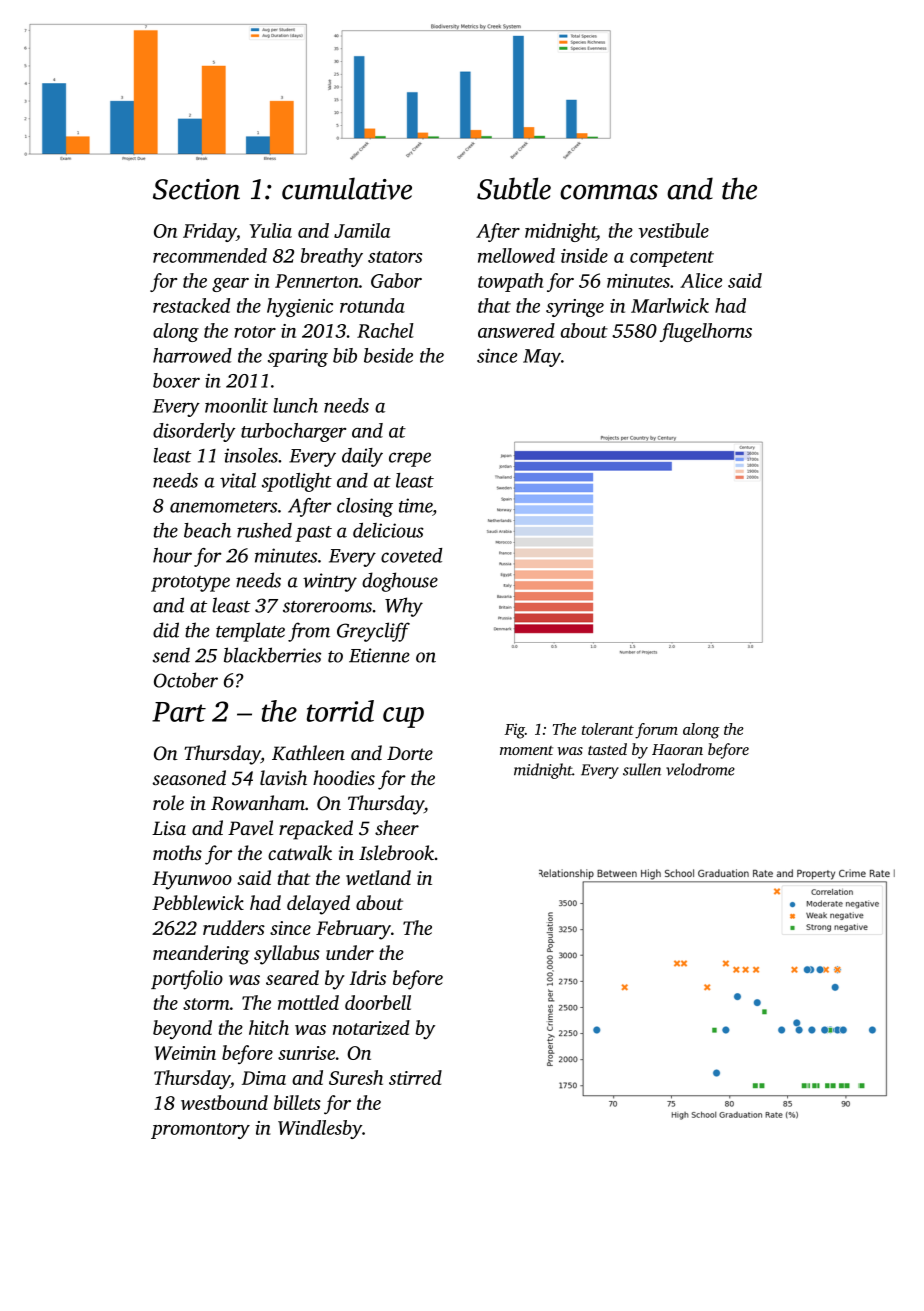 The width and height of the document is (924, 1311). I want to click on Pavel, so click(250, 827).
